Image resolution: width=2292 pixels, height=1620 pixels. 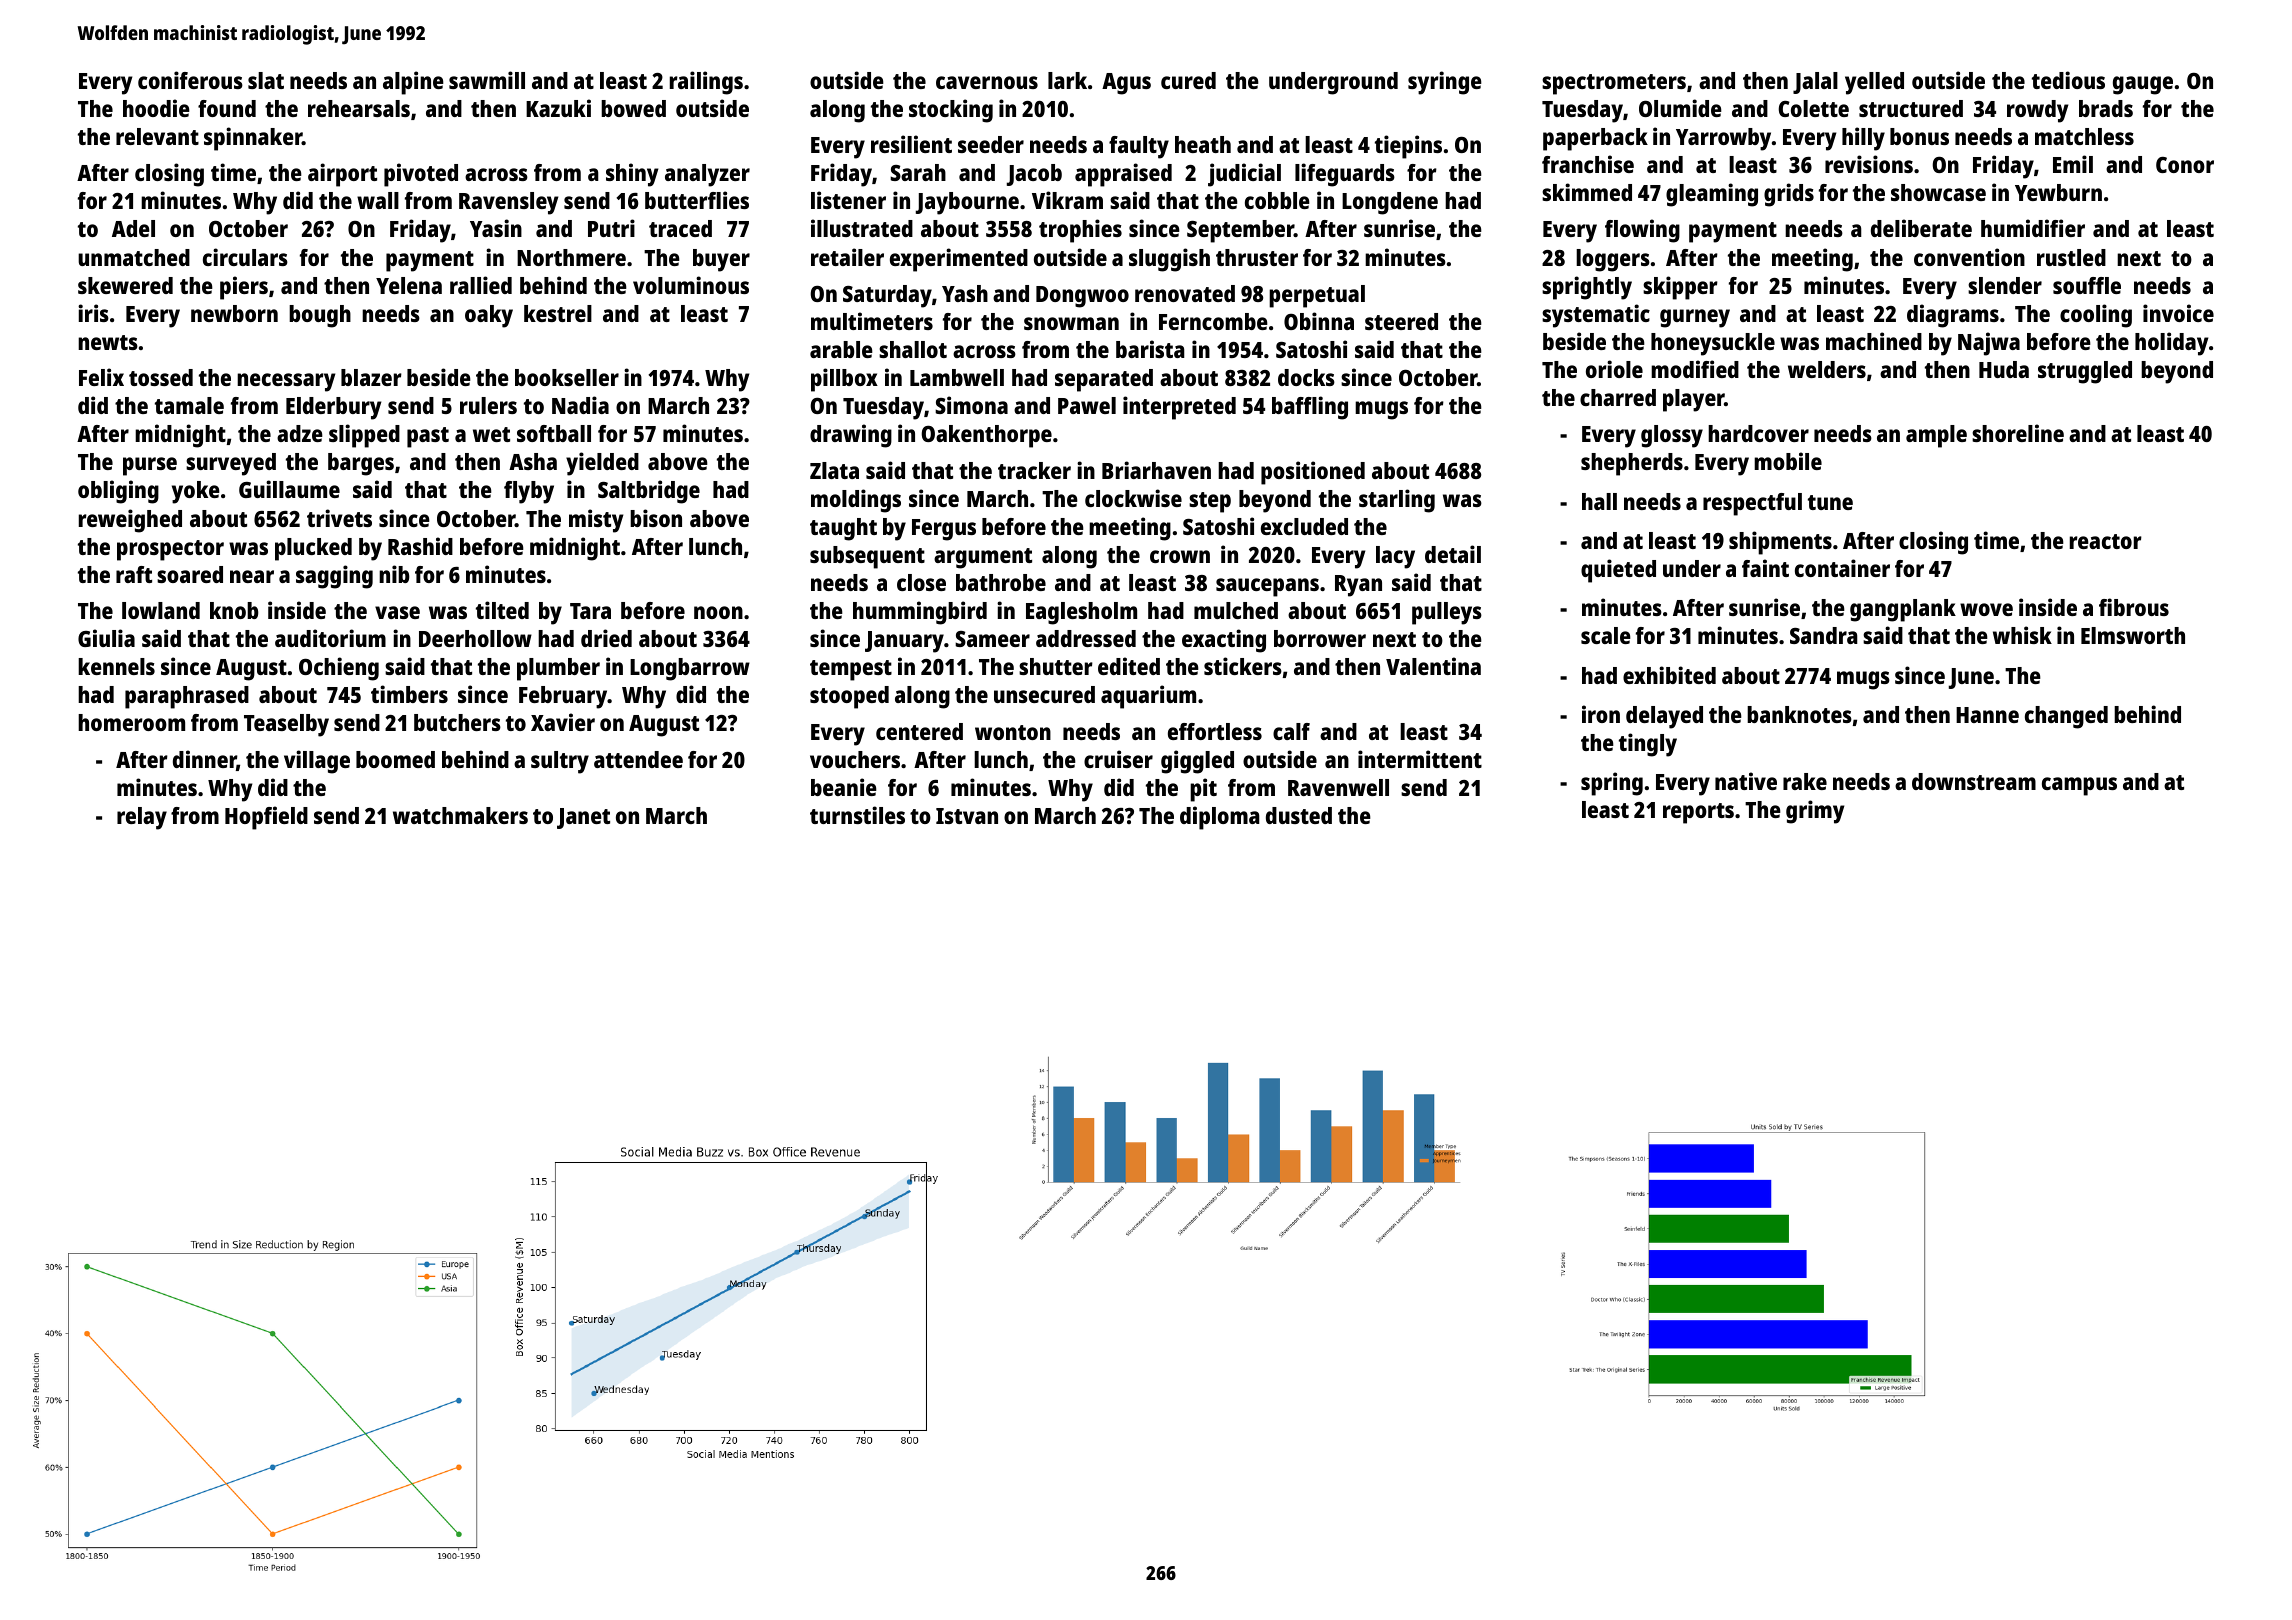 I want to click on gangplank, so click(x=1903, y=610).
